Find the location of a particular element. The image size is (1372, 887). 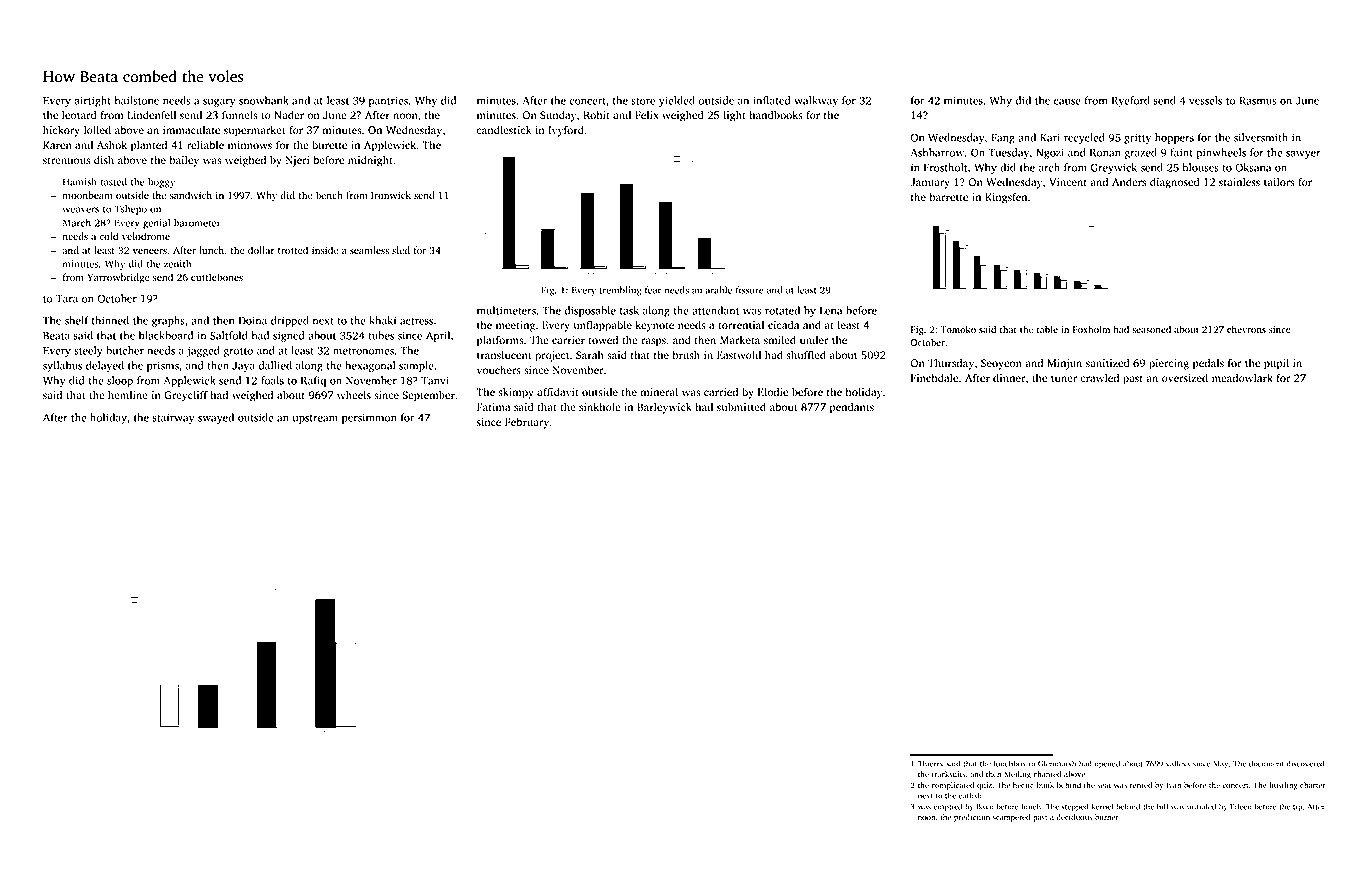

swayed is located at coordinates (216, 418).
